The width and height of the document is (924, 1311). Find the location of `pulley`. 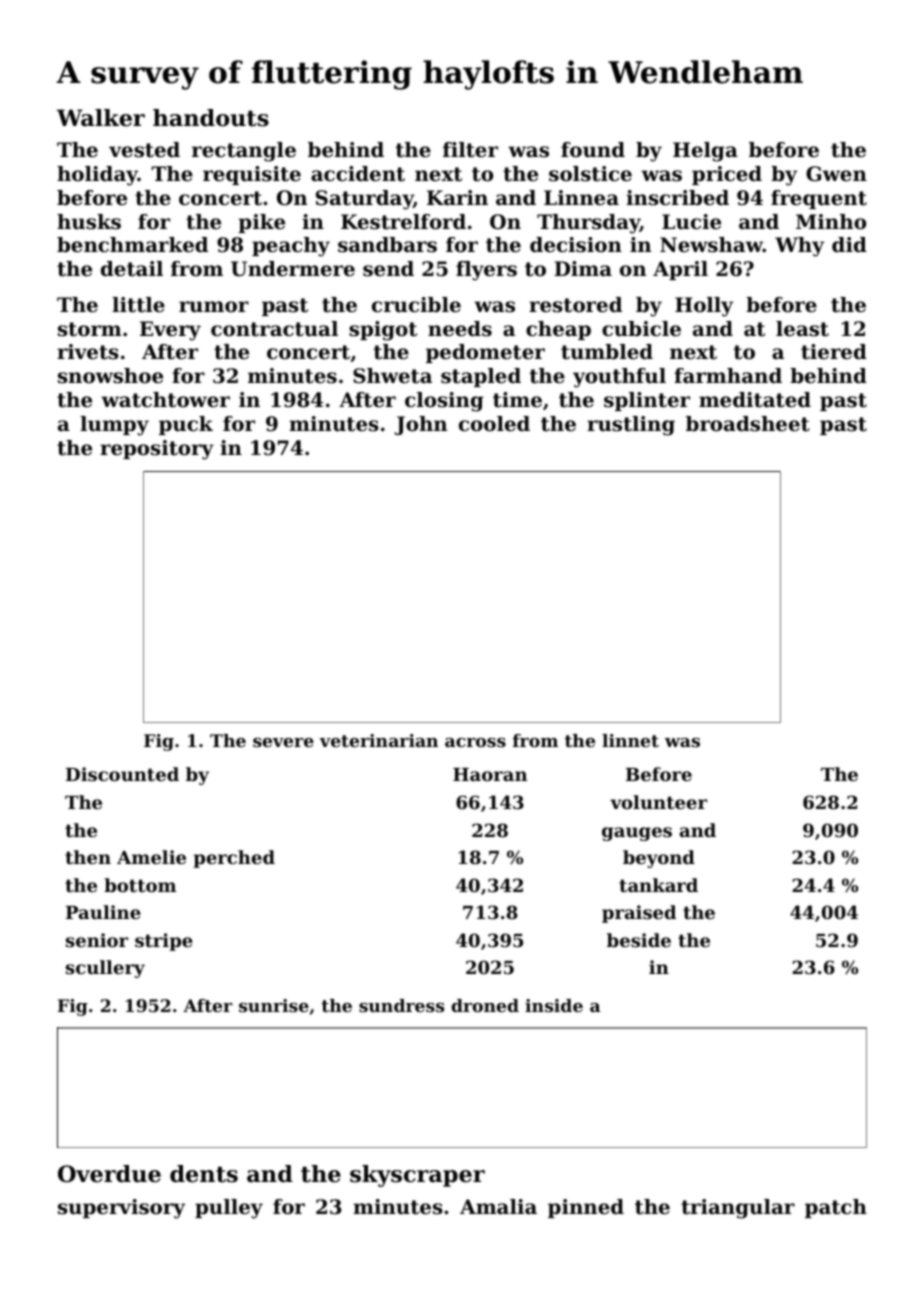

pulley is located at coordinates (229, 1209).
